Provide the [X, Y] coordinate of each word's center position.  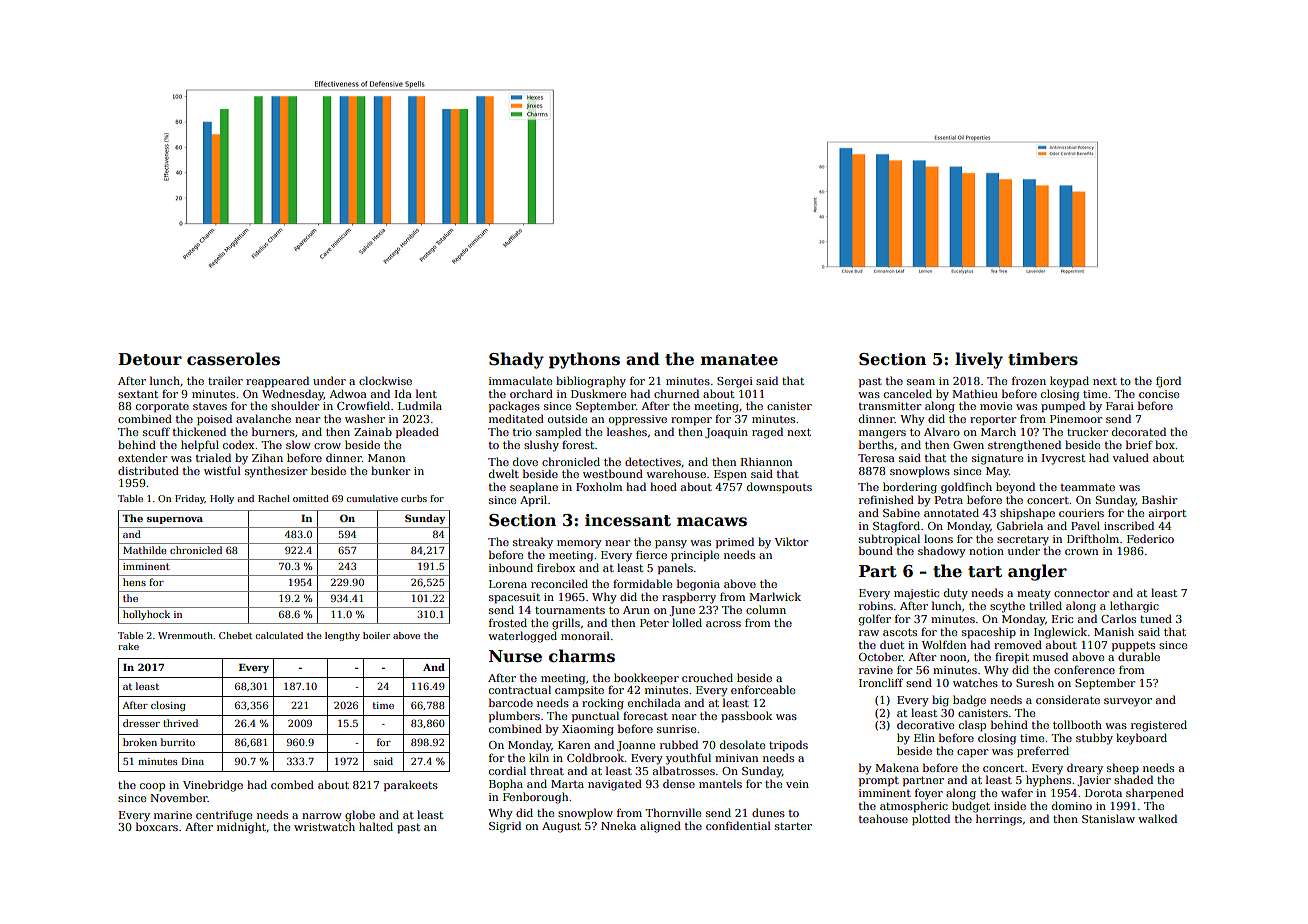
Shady [516, 360]
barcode [511, 702]
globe [360, 816]
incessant [628, 520]
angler [1037, 572]
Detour [150, 359]
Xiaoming [588, 730]
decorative [925, 724]
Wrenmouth [185, 635]
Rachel [274, 498]
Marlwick [775, 596]
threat [547, 770]
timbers [1043, 359]
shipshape [1027, 513]
